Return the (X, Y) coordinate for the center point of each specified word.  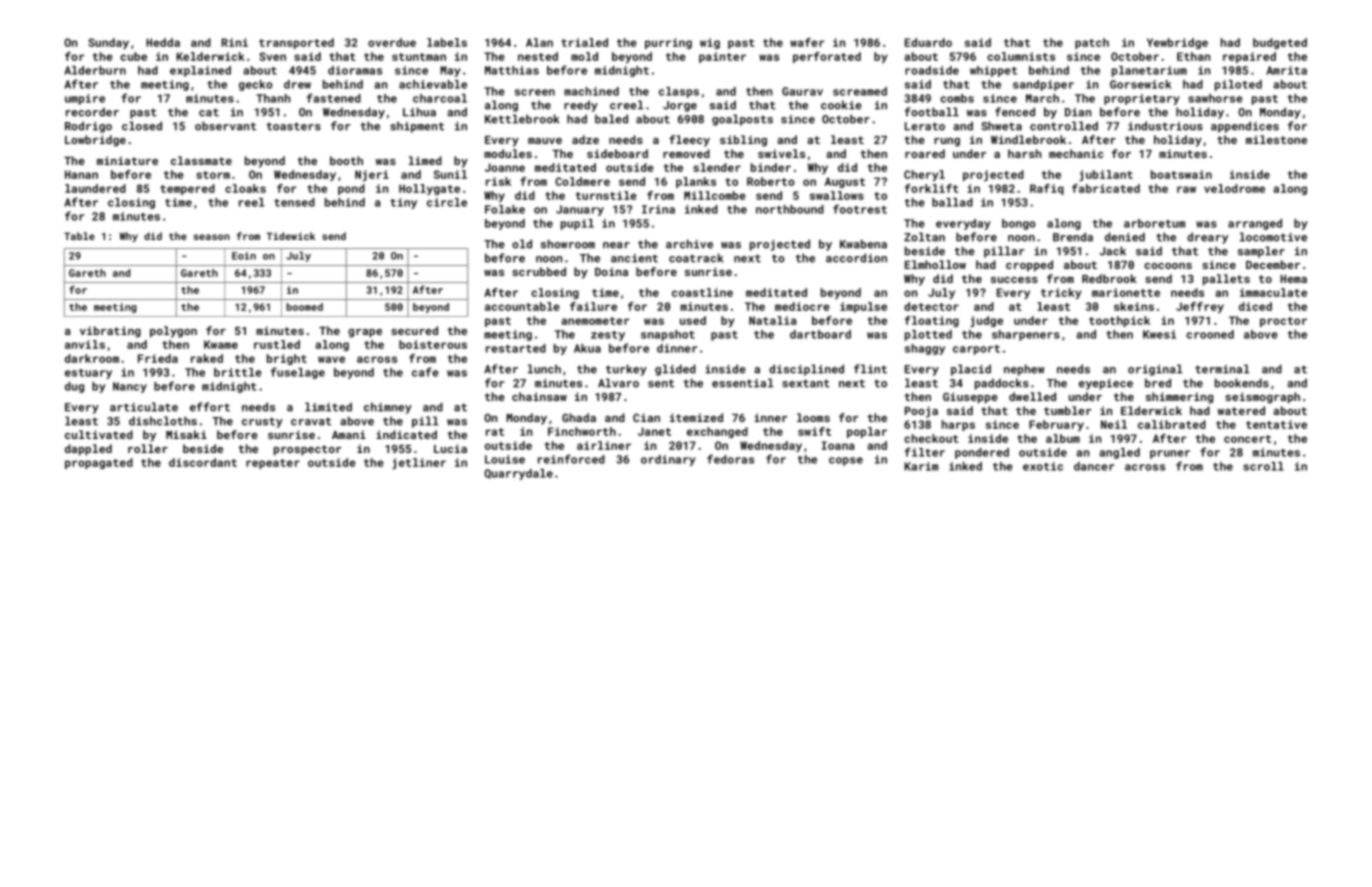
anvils (85, 344)
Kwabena (863, 244)
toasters (294, 126)
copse (846, 461)
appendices (1245, 127)
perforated (827, 57)
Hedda (163, 42)
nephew (1024, 370)
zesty (608, 336)
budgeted (1280, 43)
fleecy (689, 141)
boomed (304, 307)
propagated (99, 463)
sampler (1261, 252)
